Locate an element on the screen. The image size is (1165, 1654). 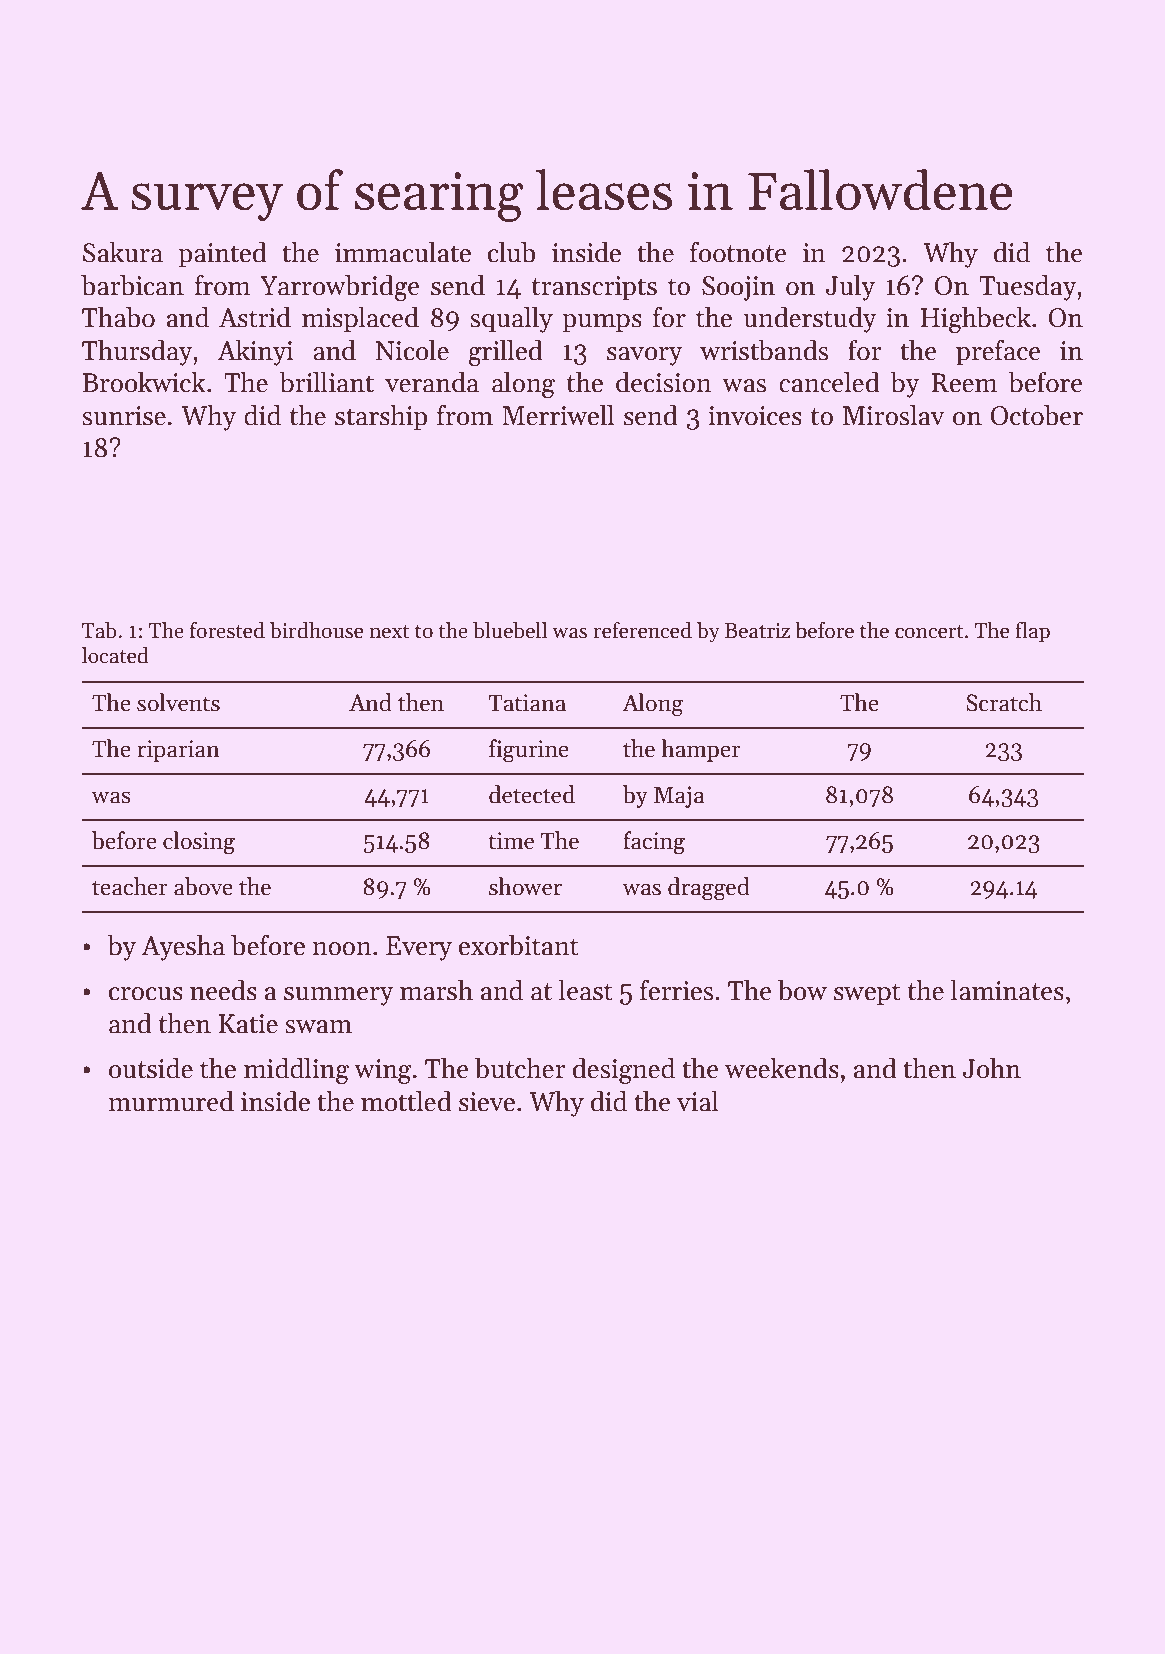
Maja is located at coordinates (679, 797).
